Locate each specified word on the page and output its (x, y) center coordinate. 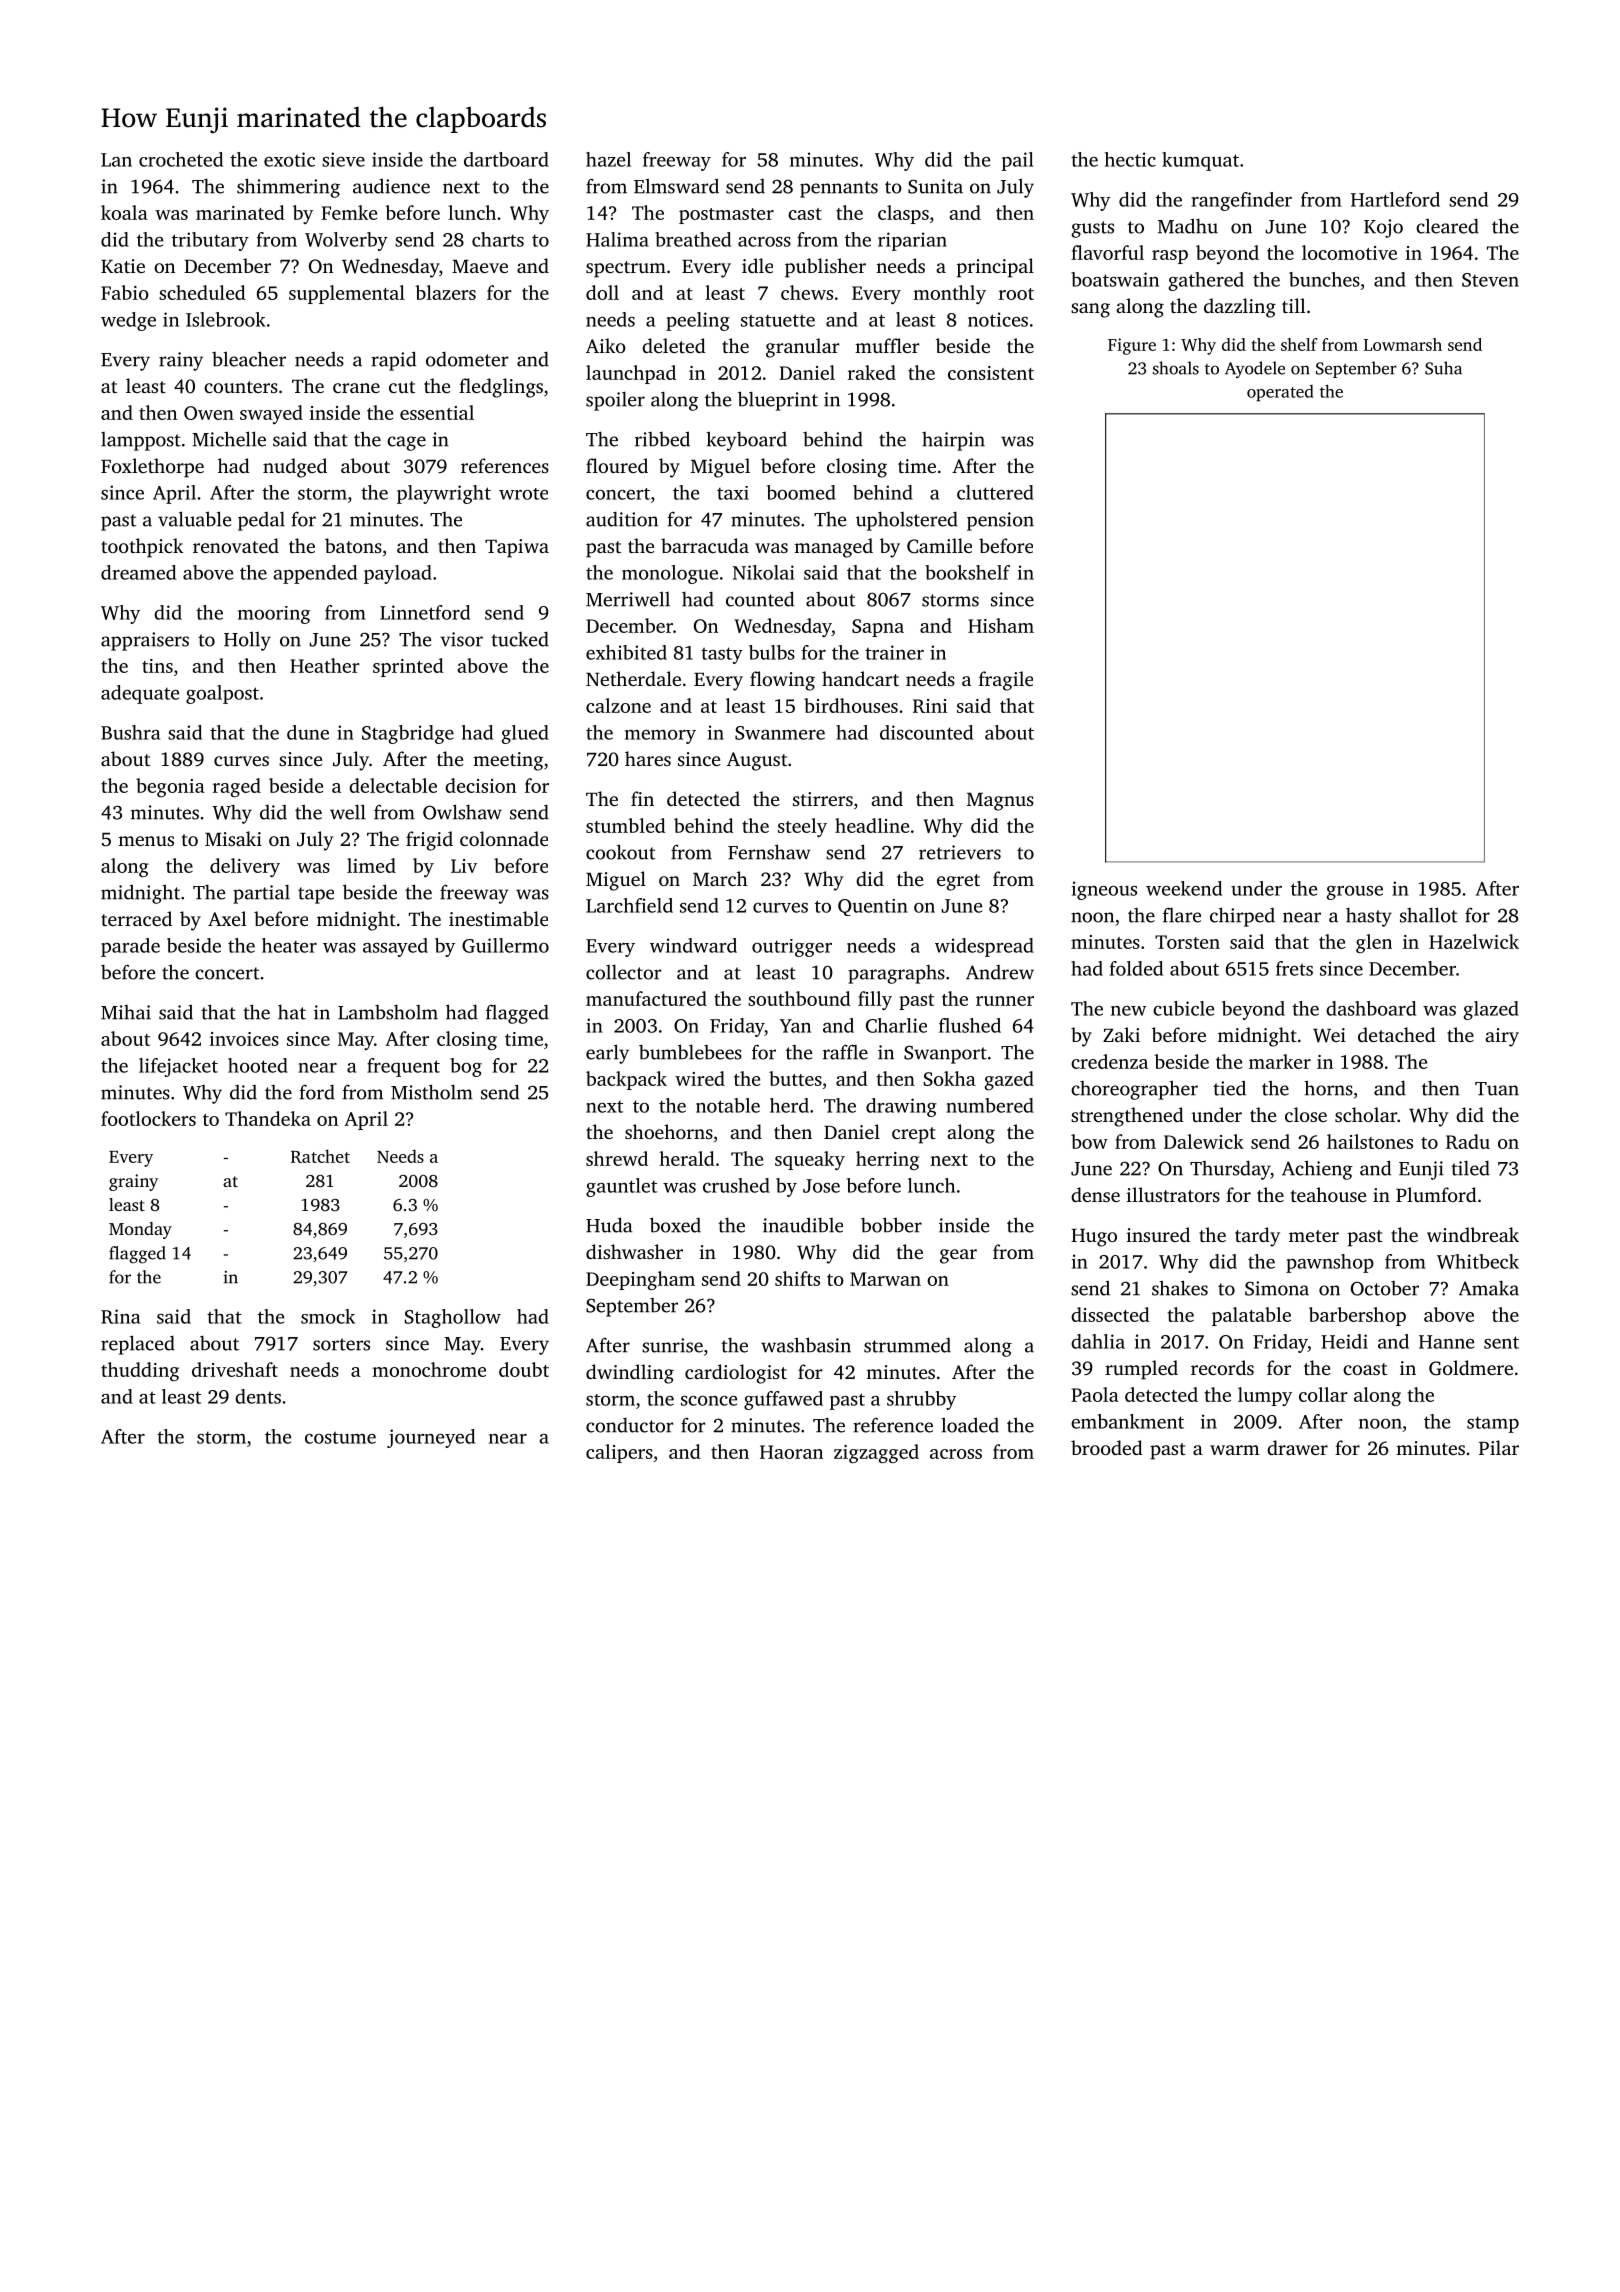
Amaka (1489, 1288)
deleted (674, 345)
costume (340, 1437)
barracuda (705, 545)
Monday (140, 1230)
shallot (1429, 915)
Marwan (885, 1279)
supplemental (347, 294)
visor (461, 639)
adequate (140, 694)
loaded (970, 1425)
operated (1280, 393)
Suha (1443, 368)
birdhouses (851, 705)
